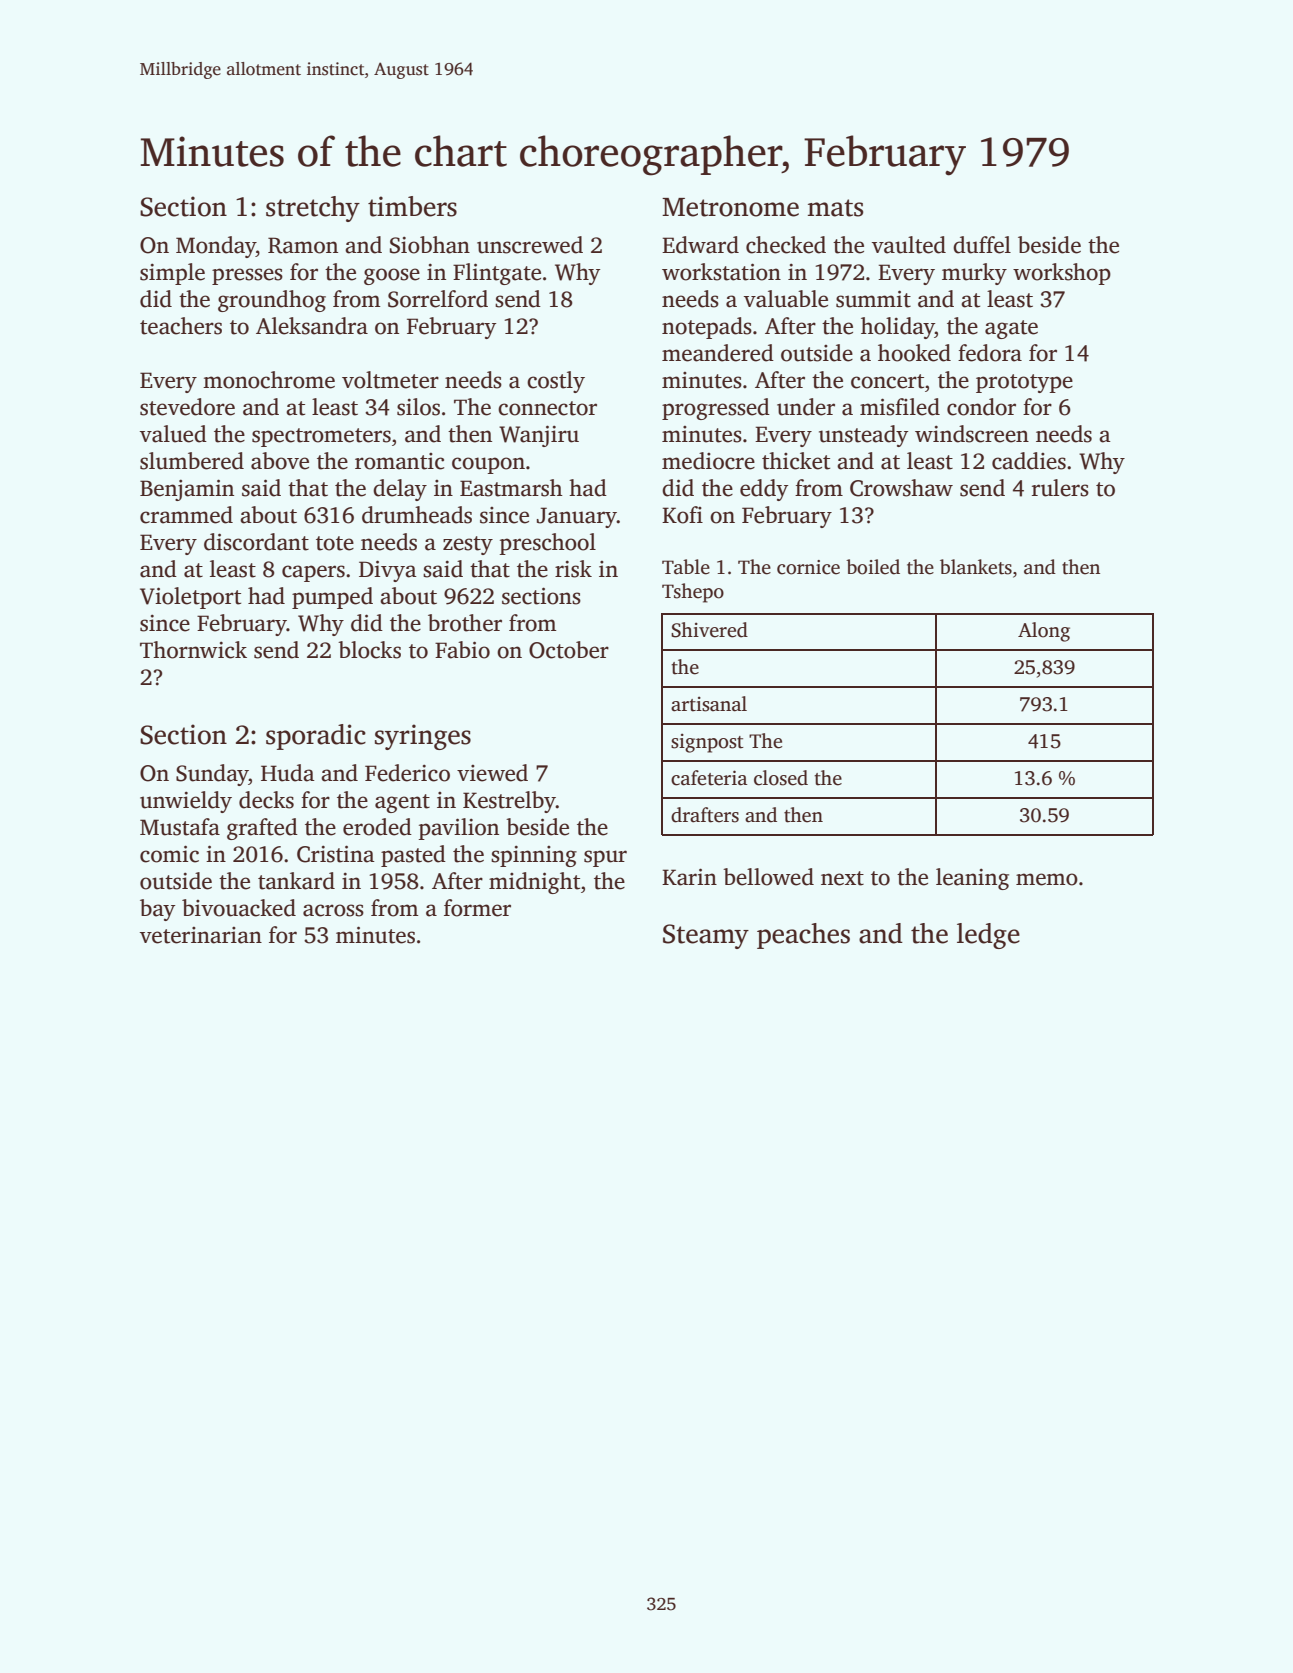 Image resolution: width=1293 pixels, height=1673 pixels. What do you see at coordinates (707, 328) in the image?
I see `notepads` at bounding box center [707, 328].
